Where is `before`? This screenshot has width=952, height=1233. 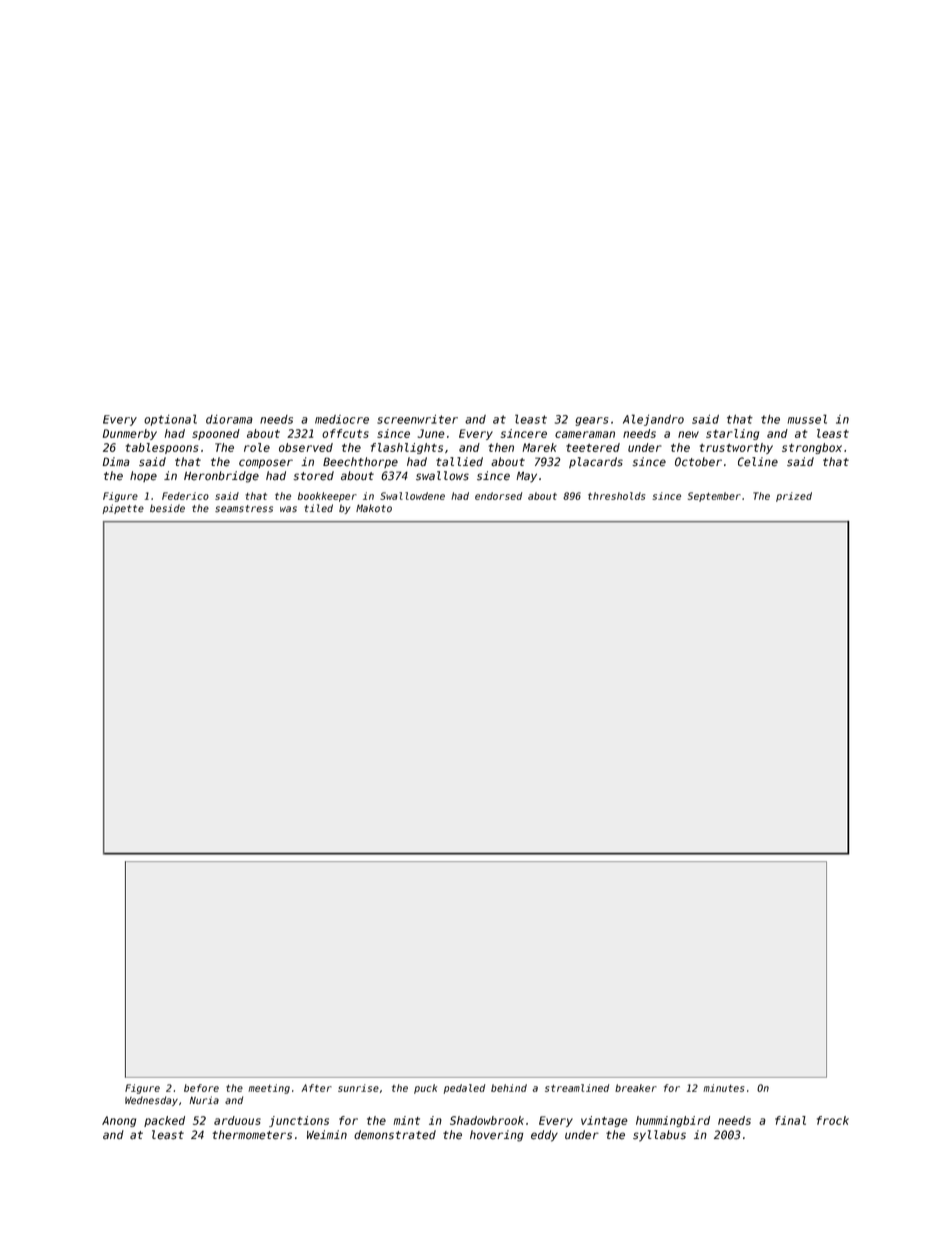
before is located at coordinates (201, 1088).
